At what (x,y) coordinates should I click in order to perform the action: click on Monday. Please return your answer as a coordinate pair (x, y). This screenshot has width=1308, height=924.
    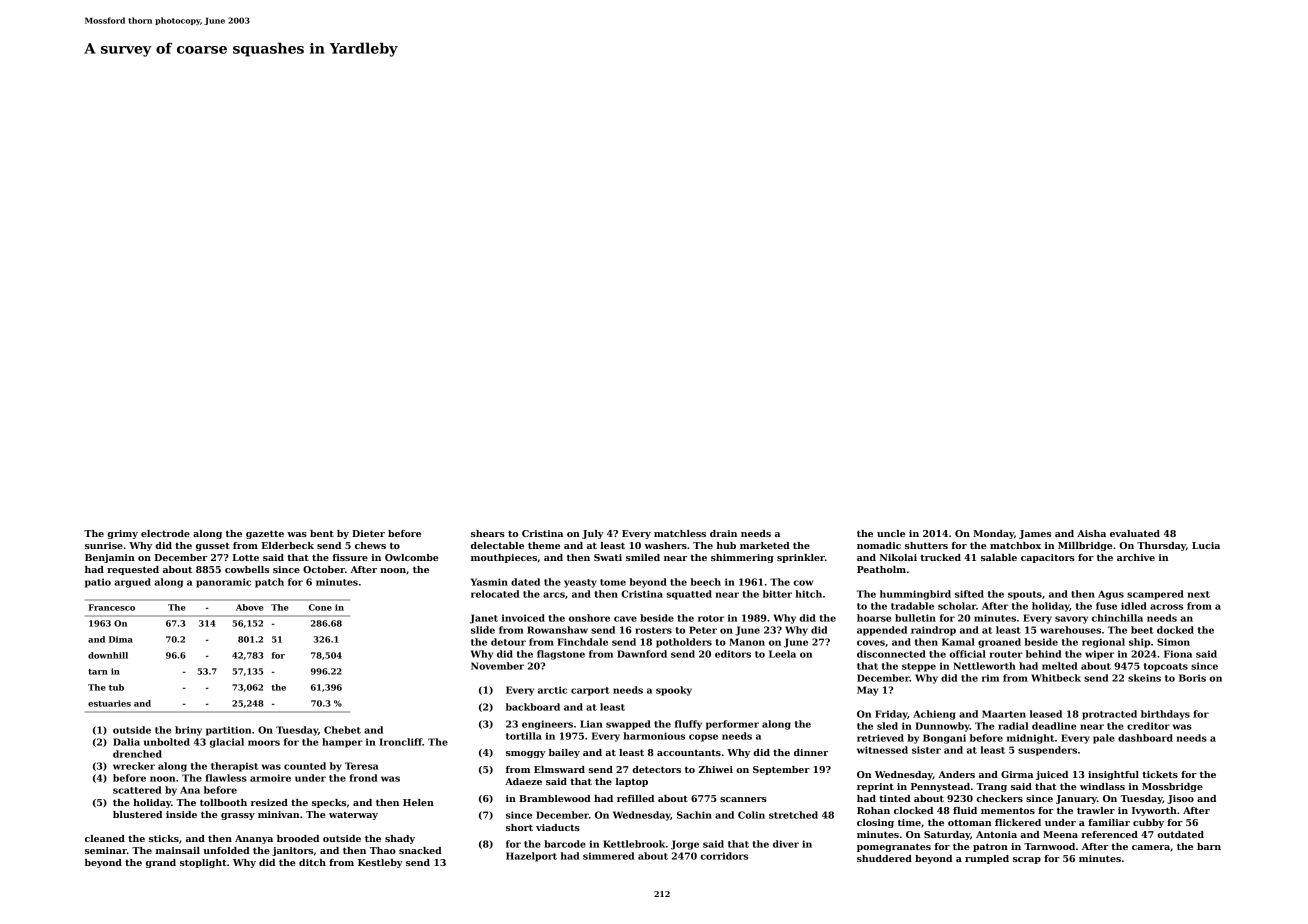
    Looking at the image, I should click on (993, 534).
